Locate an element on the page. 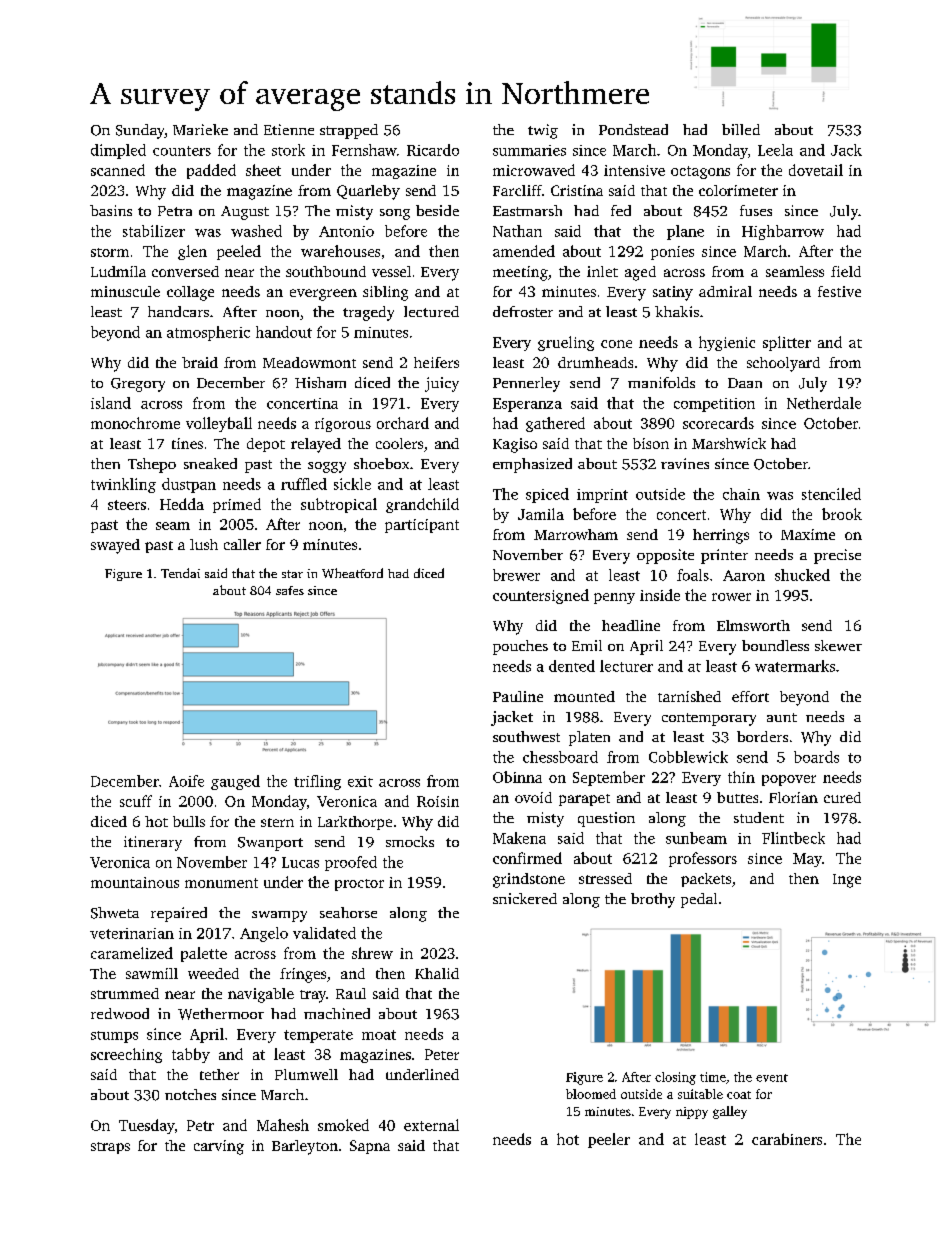  billed is located at coordinates (741, 129).
